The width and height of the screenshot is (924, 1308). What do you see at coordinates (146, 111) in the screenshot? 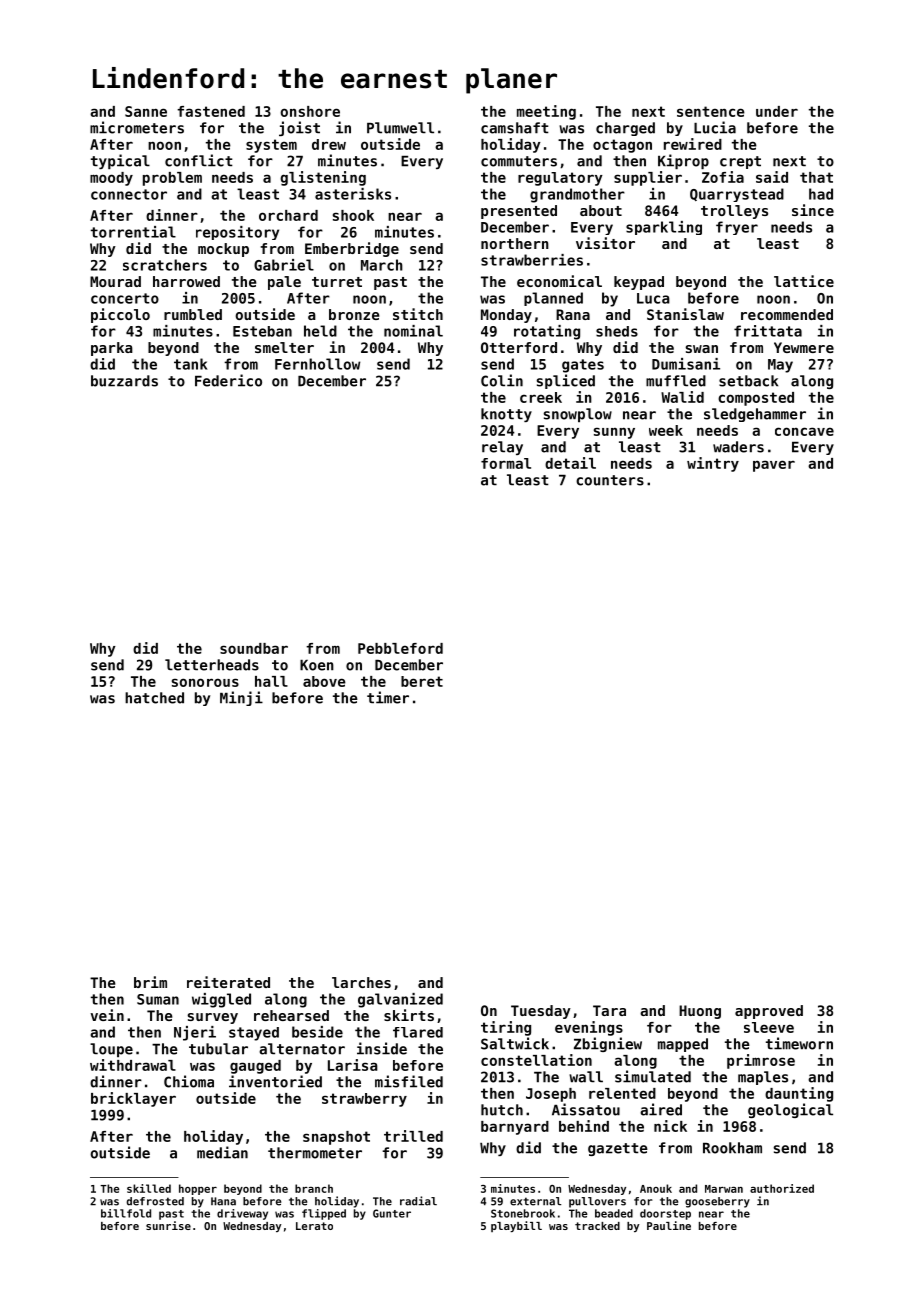
I see `Sanne` at bounding box center [146, 111].
